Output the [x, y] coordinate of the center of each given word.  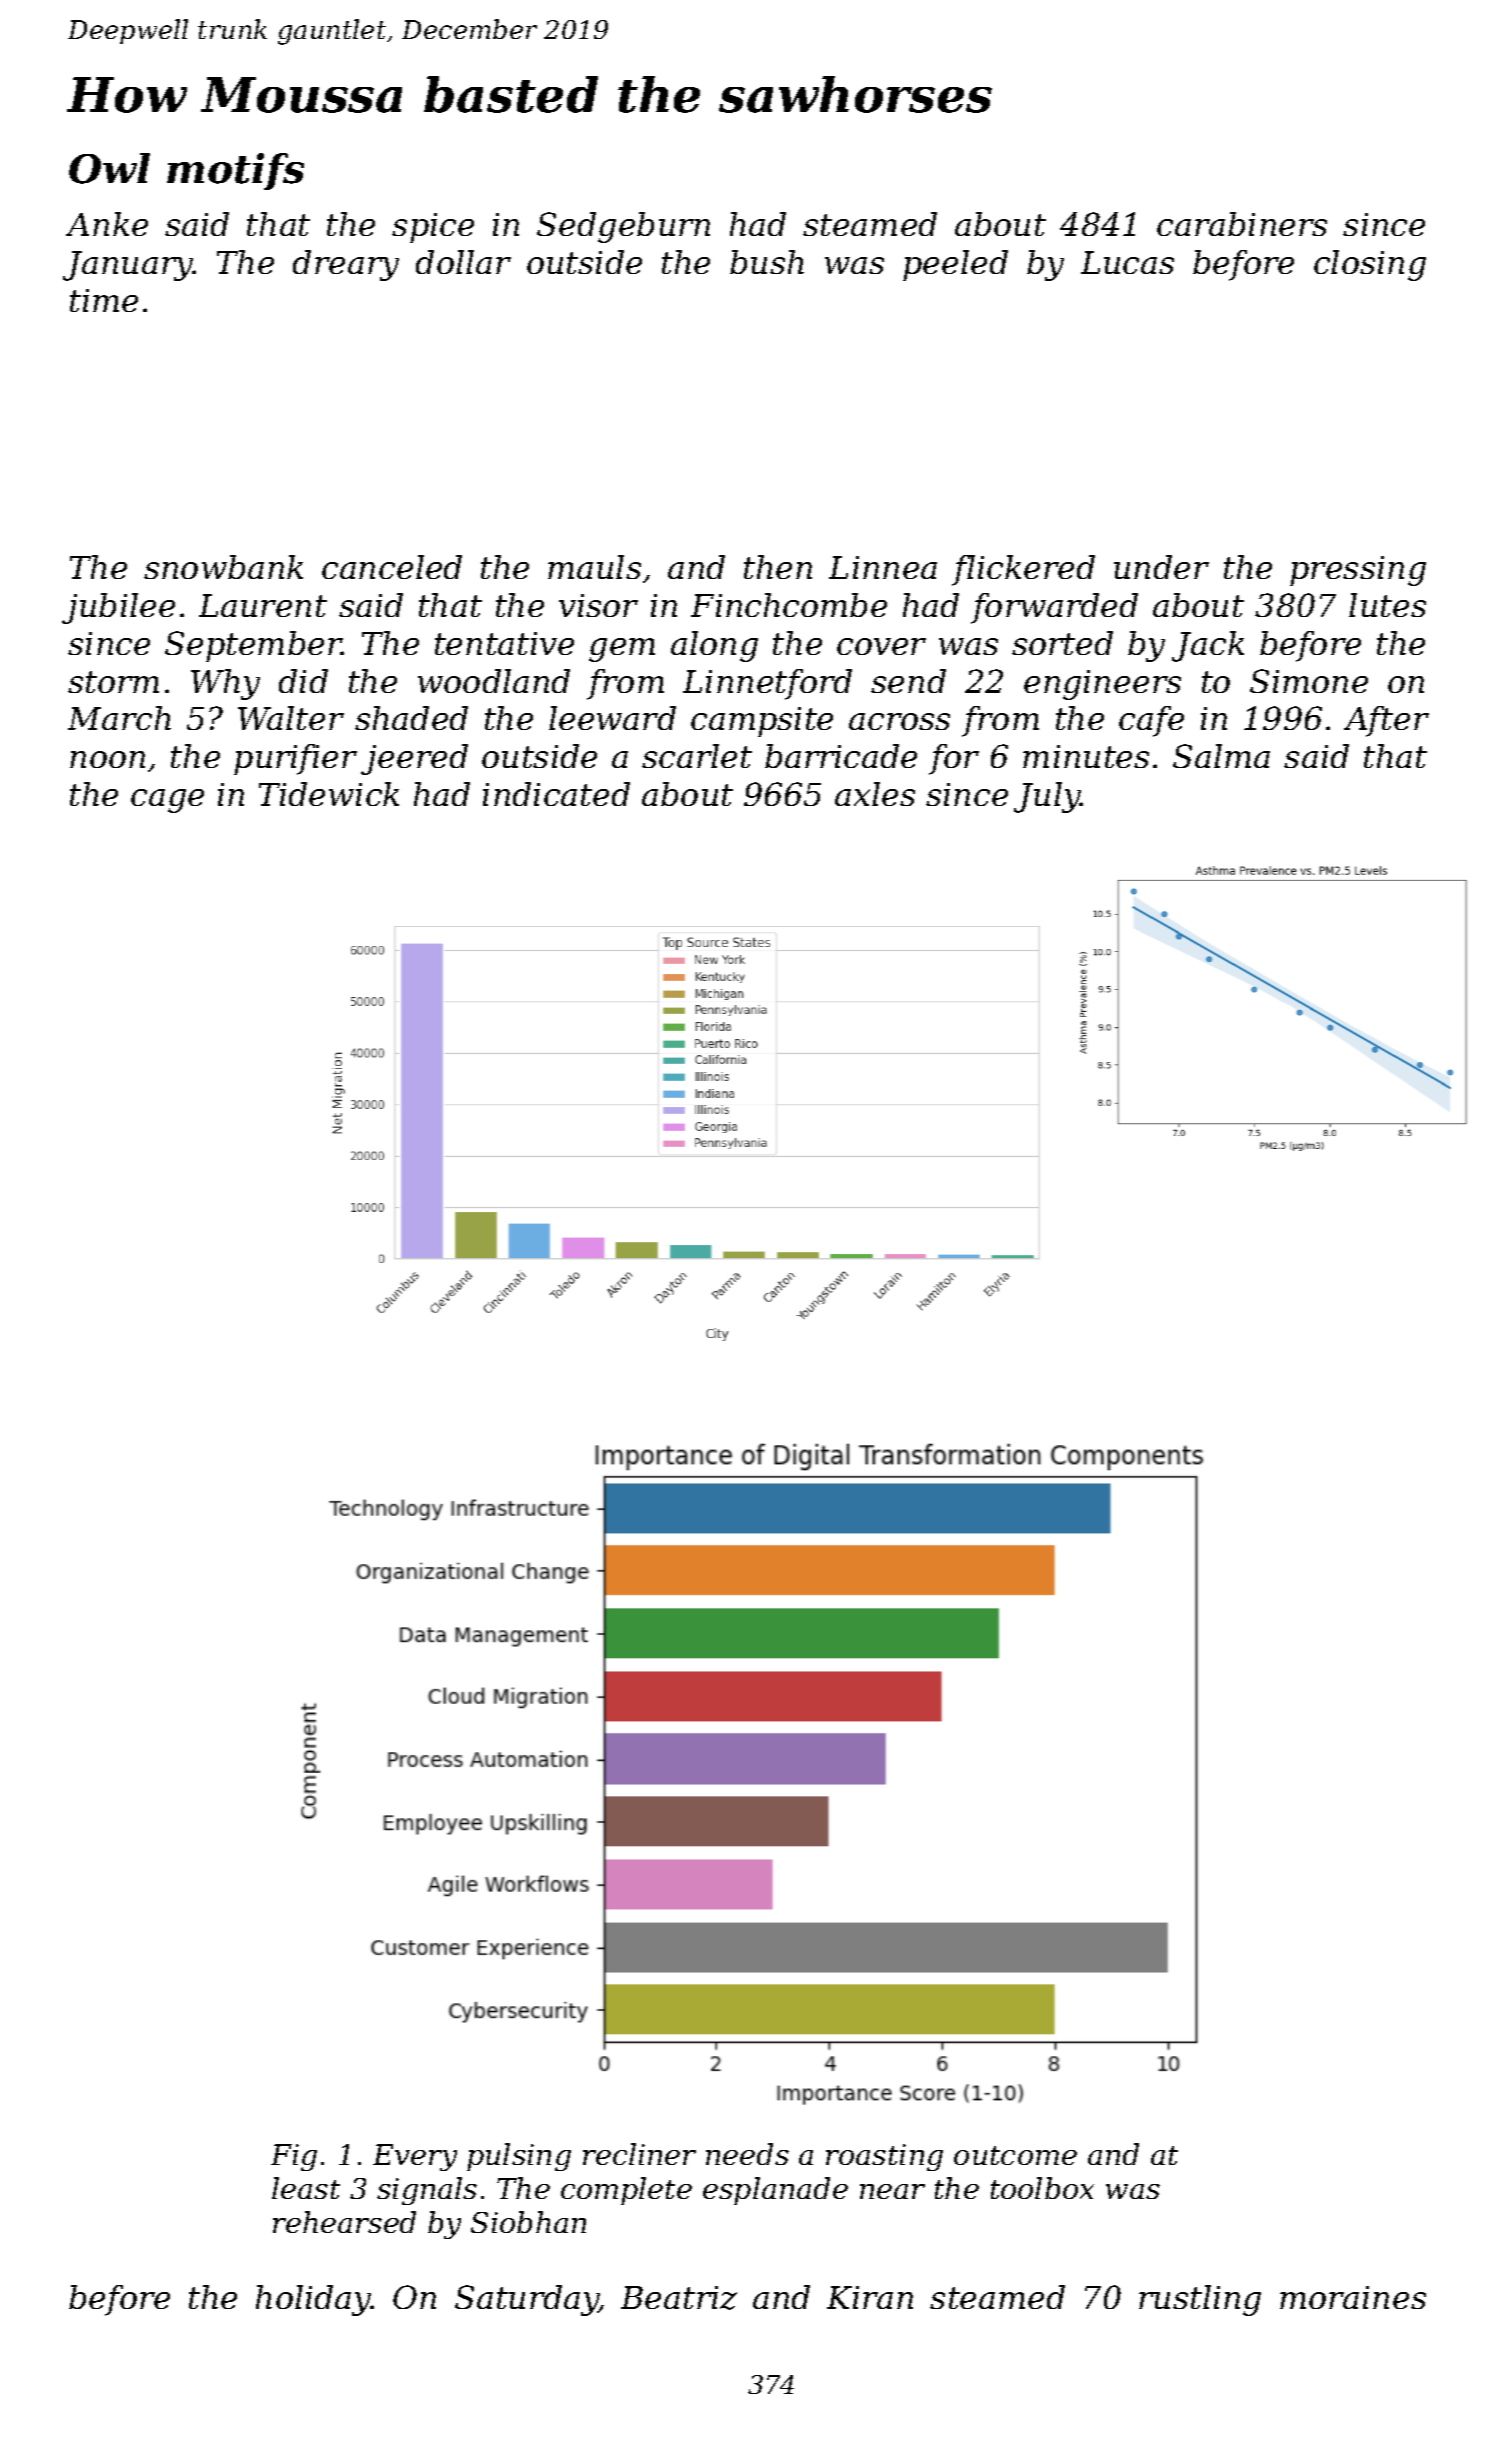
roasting [884, 2157]
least [306, 2188]
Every [415, 2157]
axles [875, 794]
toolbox [1042, 2188]
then [778, 567]
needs [747, 2154]
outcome [1015, 2155]
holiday [313, 2300]
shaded [411, 718]
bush [767, 262]
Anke [107, 224]
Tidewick [329, 794]
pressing [1358, 571]
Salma [1221, 756]
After [1386, 721]
